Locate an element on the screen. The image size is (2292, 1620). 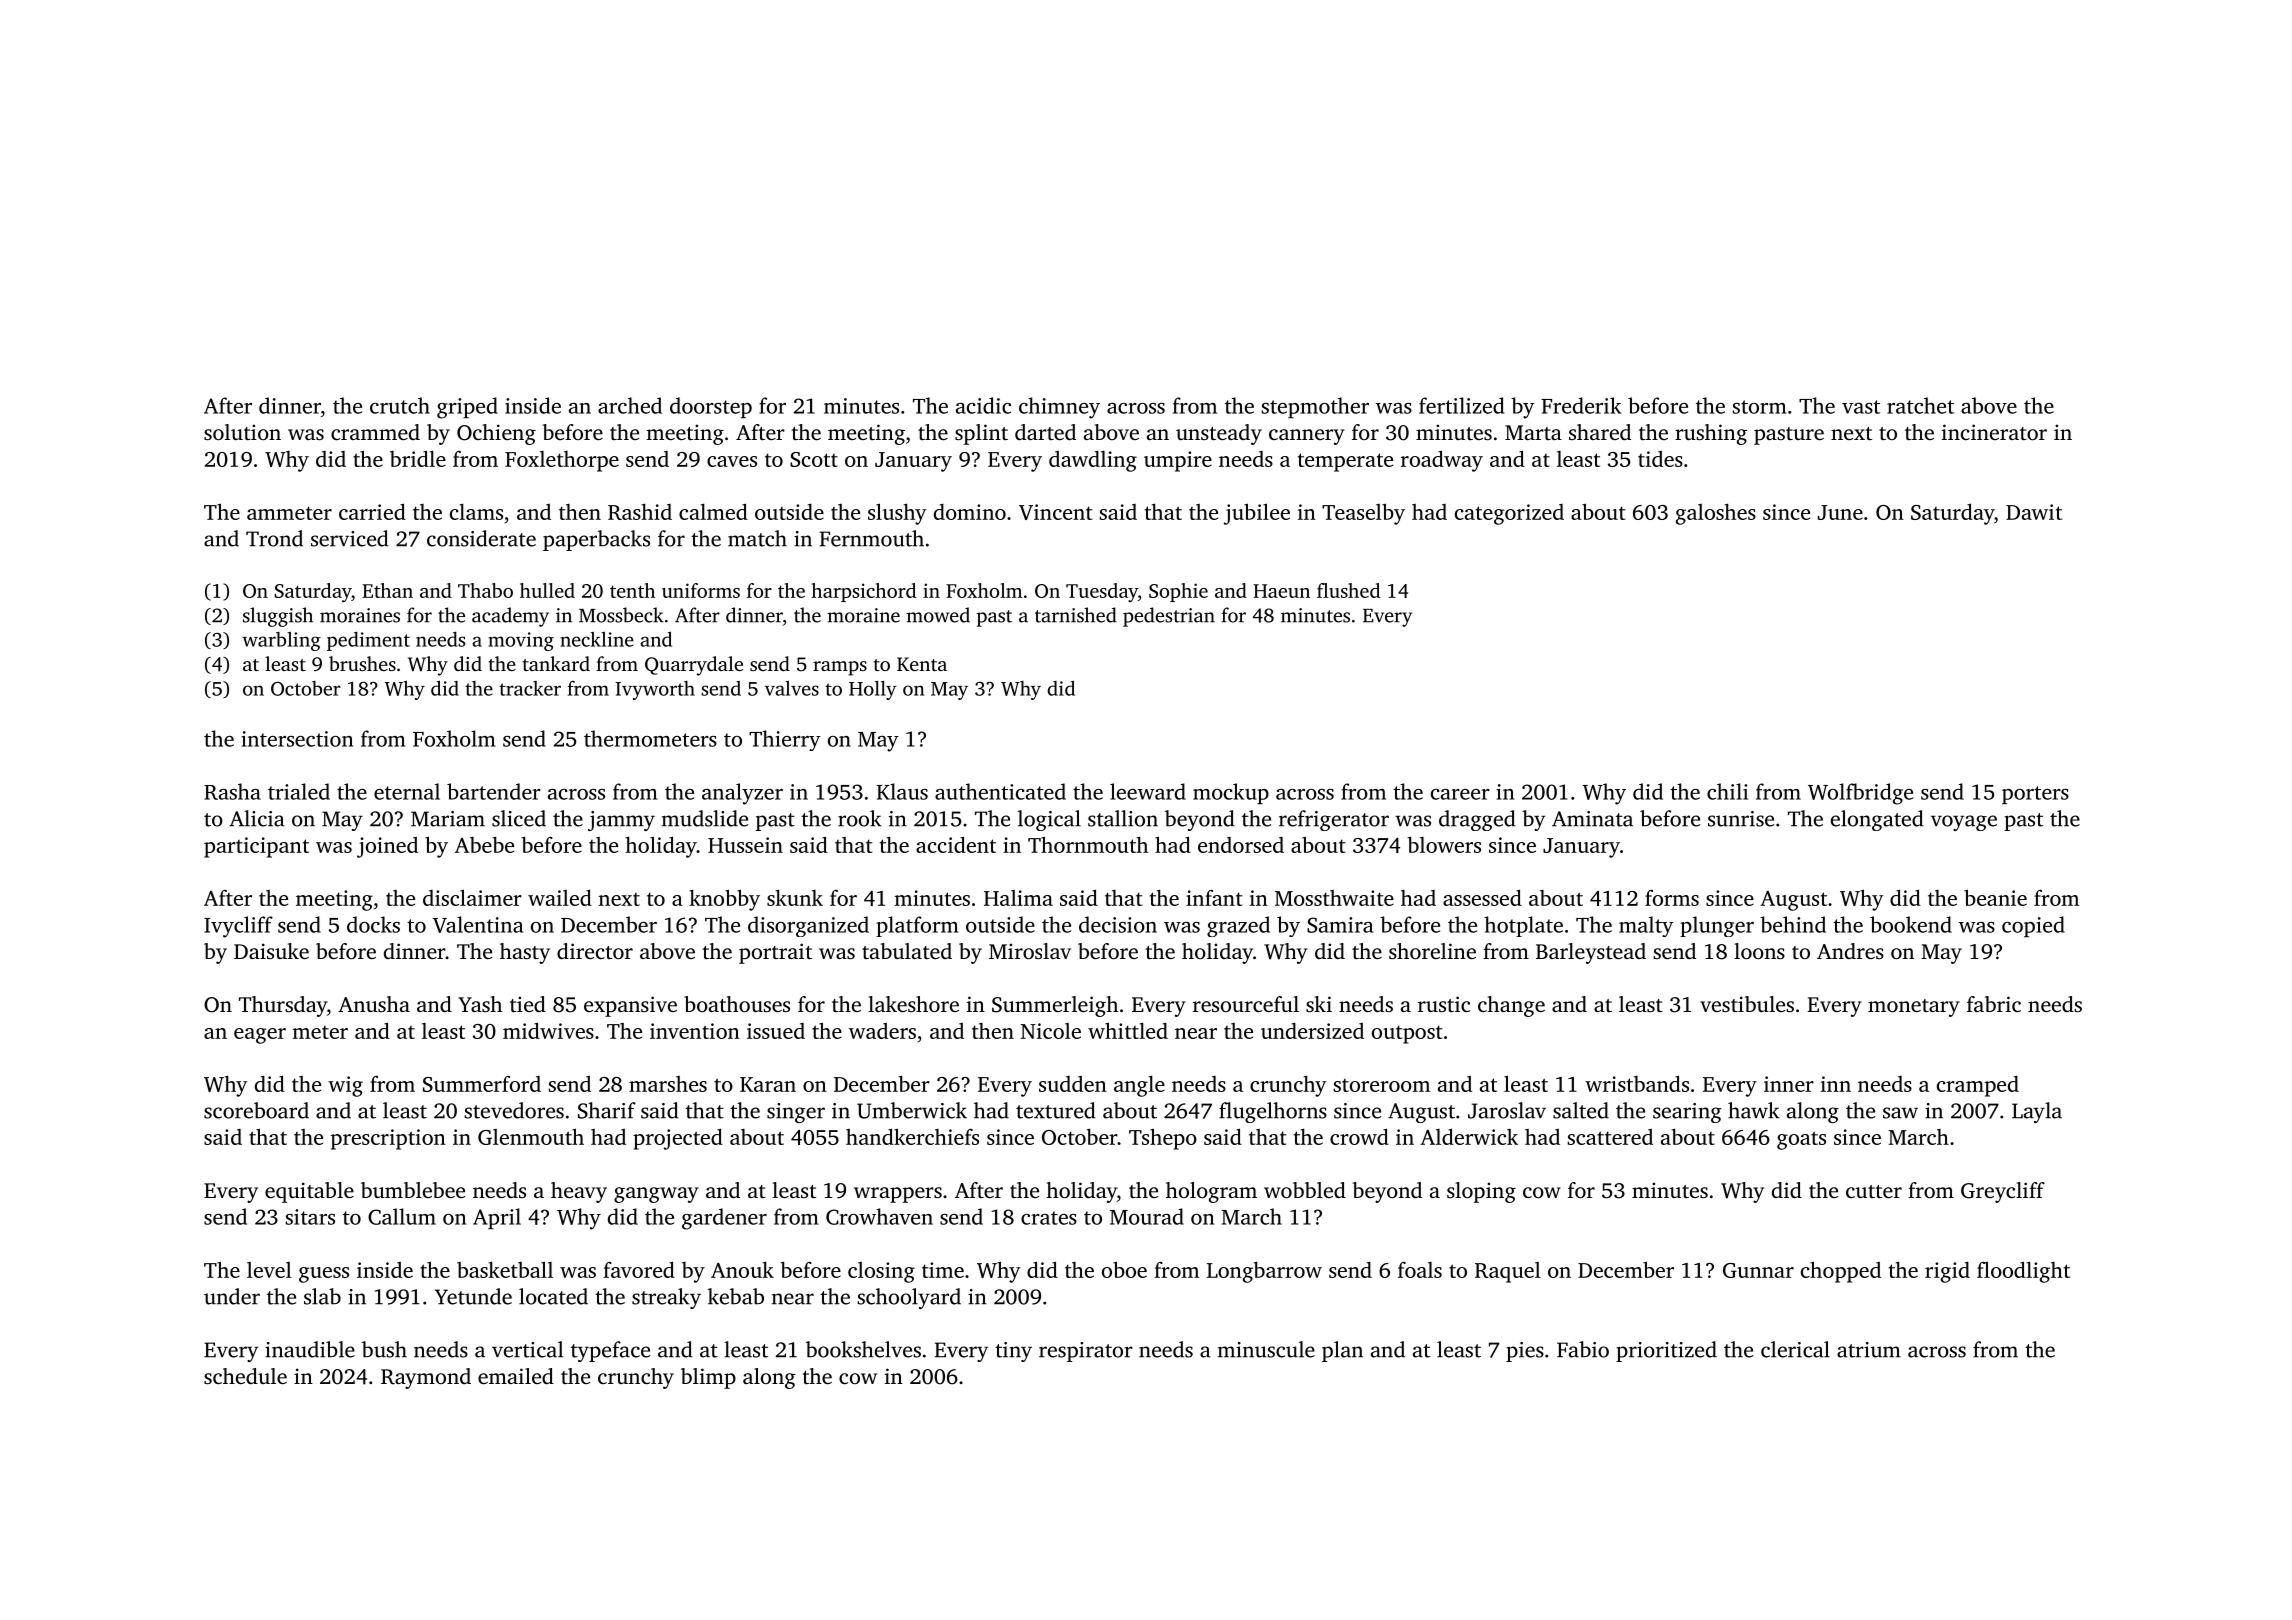
acidic is located at coordinates (983, 405).
